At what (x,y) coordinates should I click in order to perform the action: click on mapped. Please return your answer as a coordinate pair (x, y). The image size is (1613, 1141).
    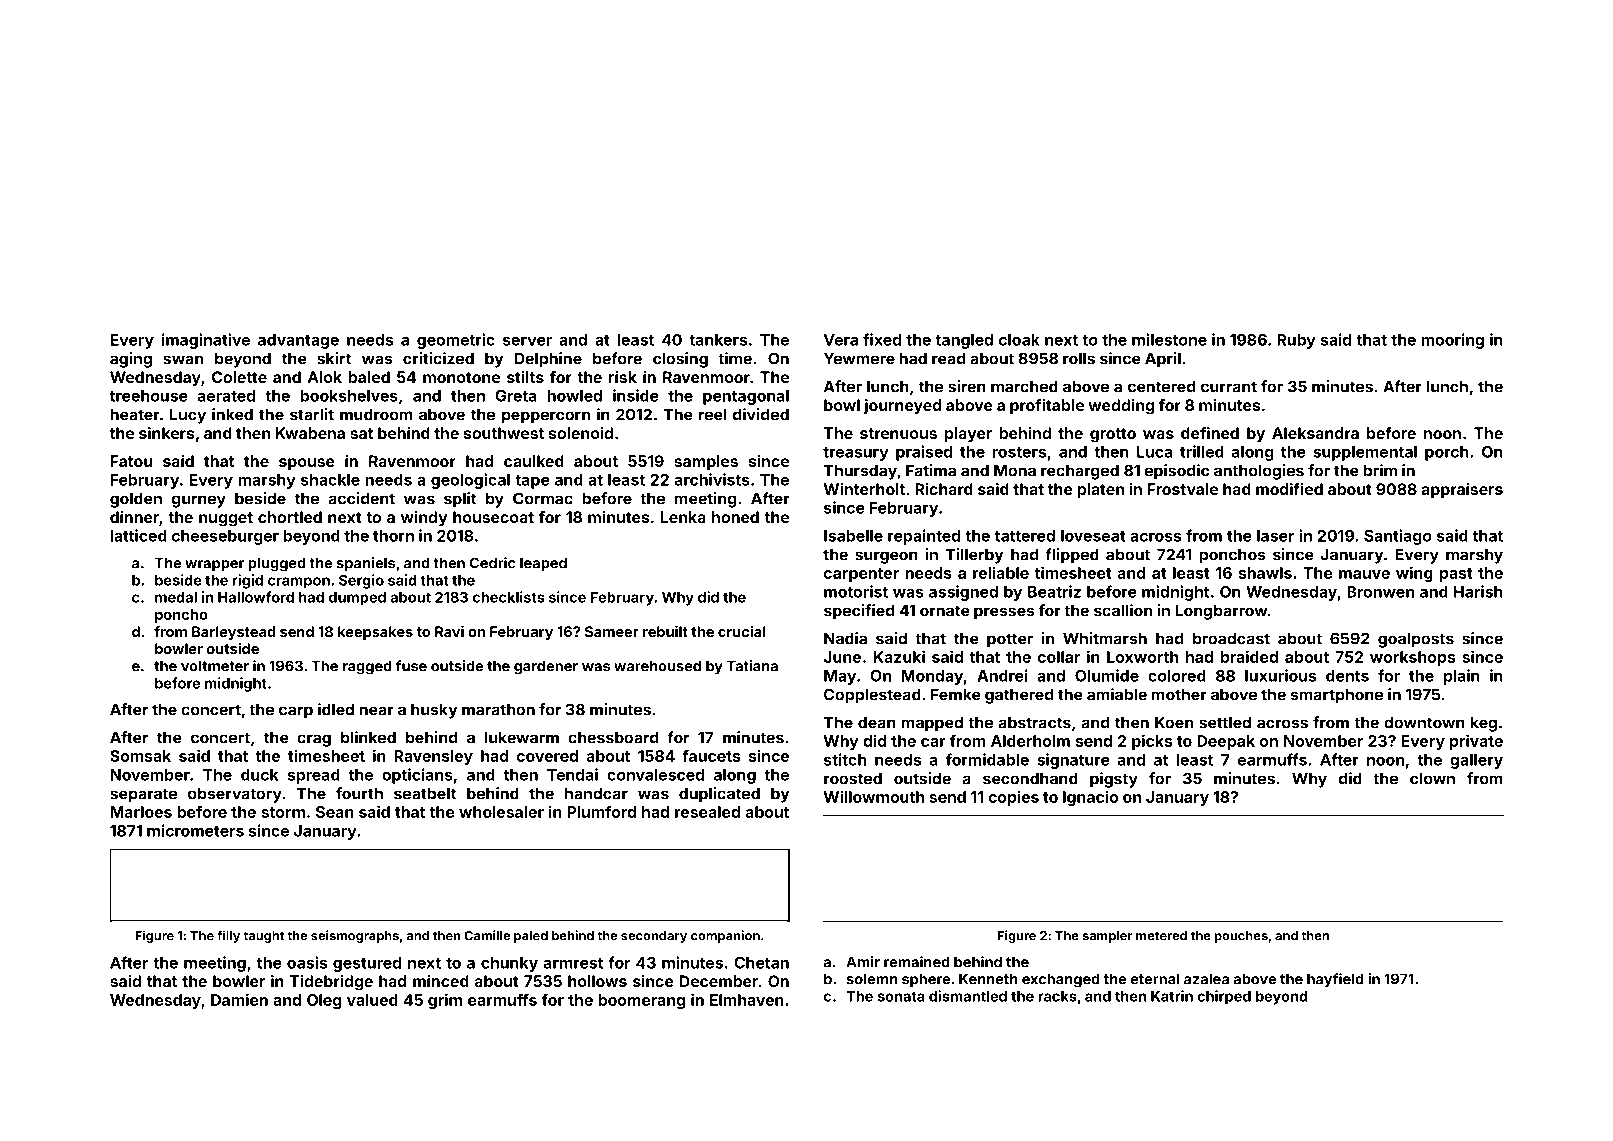
    Looking at the image, I should click on (932, 724).
